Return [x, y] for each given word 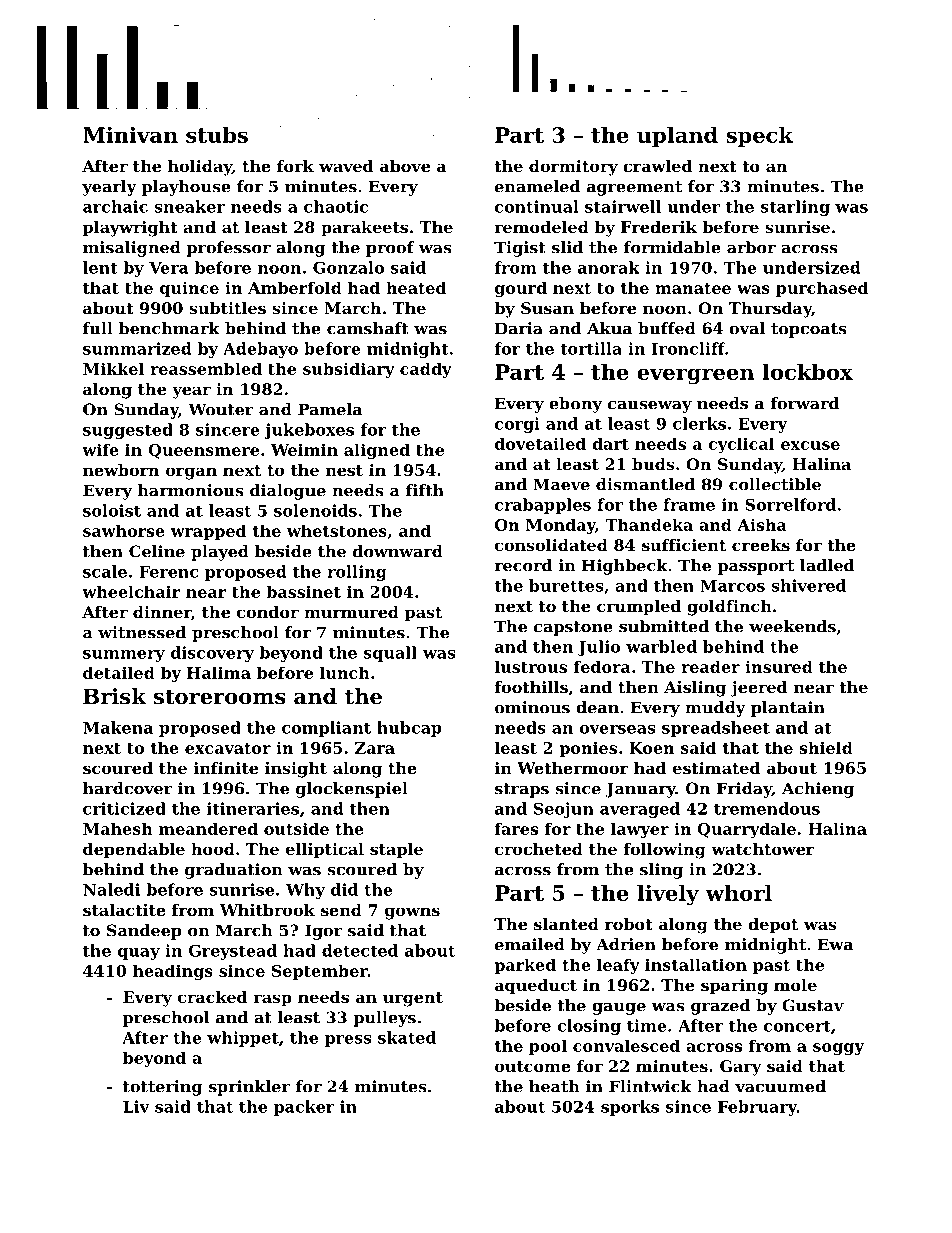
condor [268, 612]
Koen [651, 748]
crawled [657, 166]
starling [795, 208]
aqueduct [536, 987]
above [405, 166]
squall [390, 654]
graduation [234, 871]
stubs [217, 135]
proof [390, 249]
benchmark [169, 328]
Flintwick [650, 1086]
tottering [162, 1088]
